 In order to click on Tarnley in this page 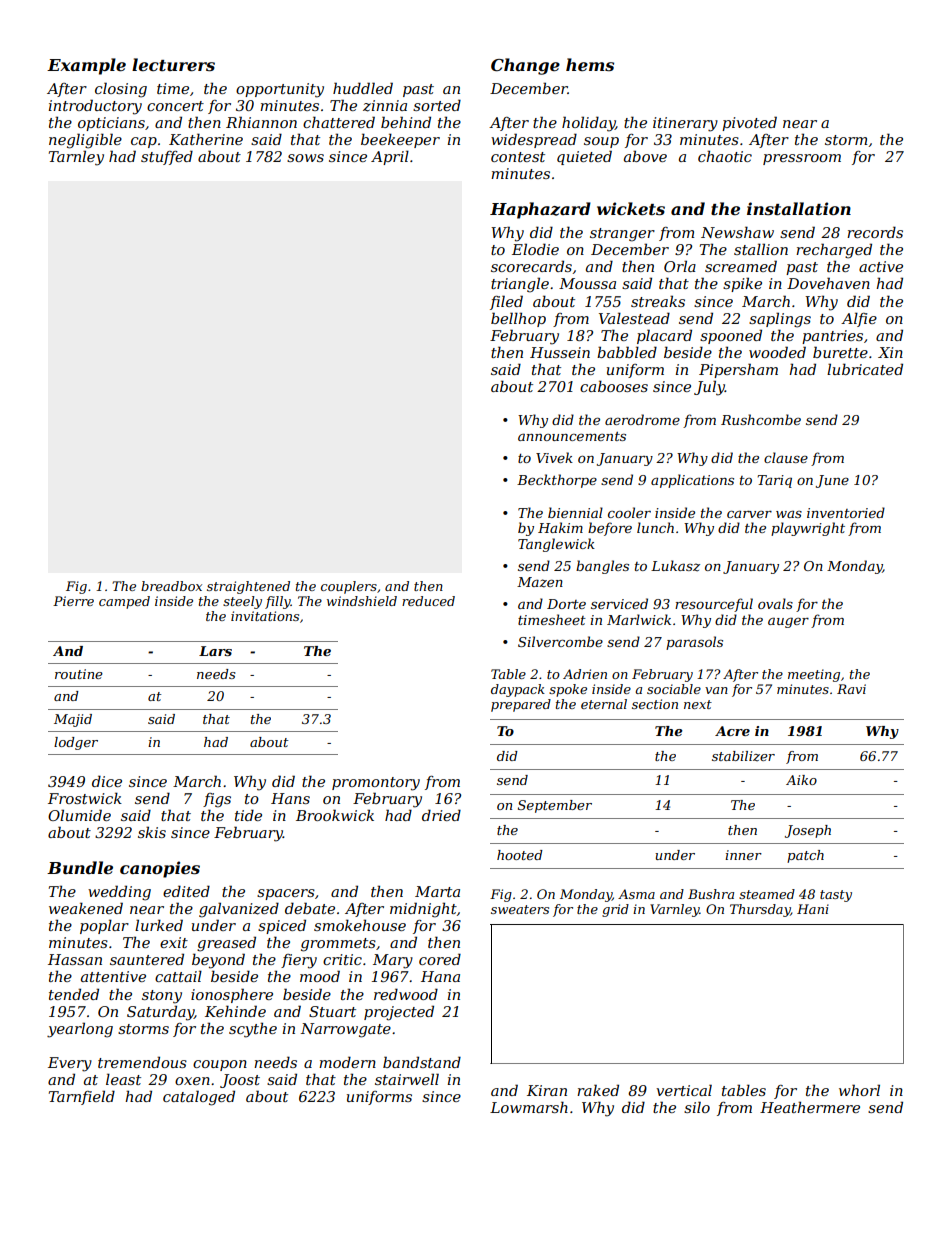, I will do `click(76, 158)`.
